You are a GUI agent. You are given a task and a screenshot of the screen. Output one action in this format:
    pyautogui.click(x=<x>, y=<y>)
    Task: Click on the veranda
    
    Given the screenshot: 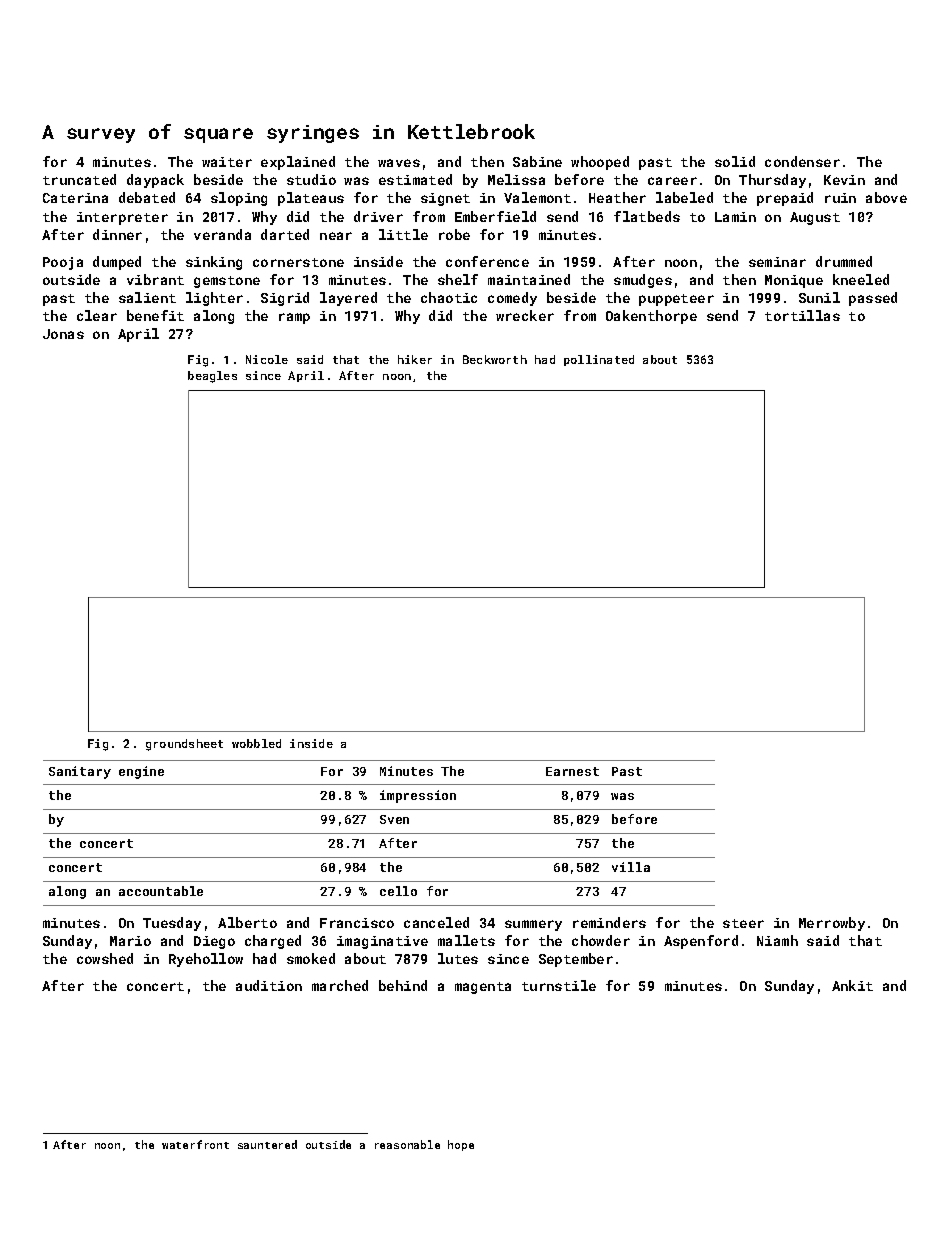 What is the action you would take?
    pyautogui.click(x=222, y=234)
